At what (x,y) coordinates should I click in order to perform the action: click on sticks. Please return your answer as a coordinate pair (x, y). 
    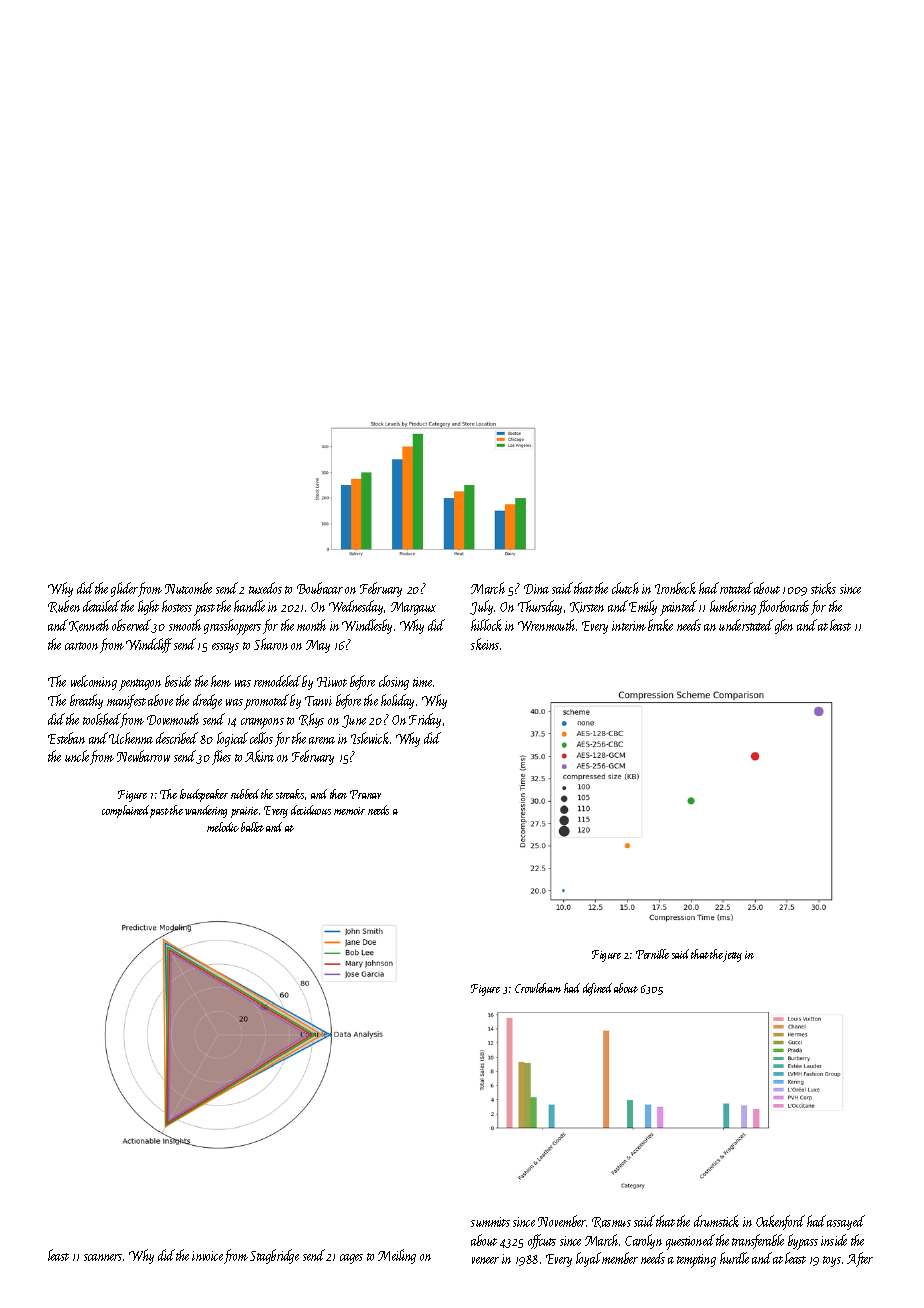
    Looking at the image, I should click on (823, 588).
